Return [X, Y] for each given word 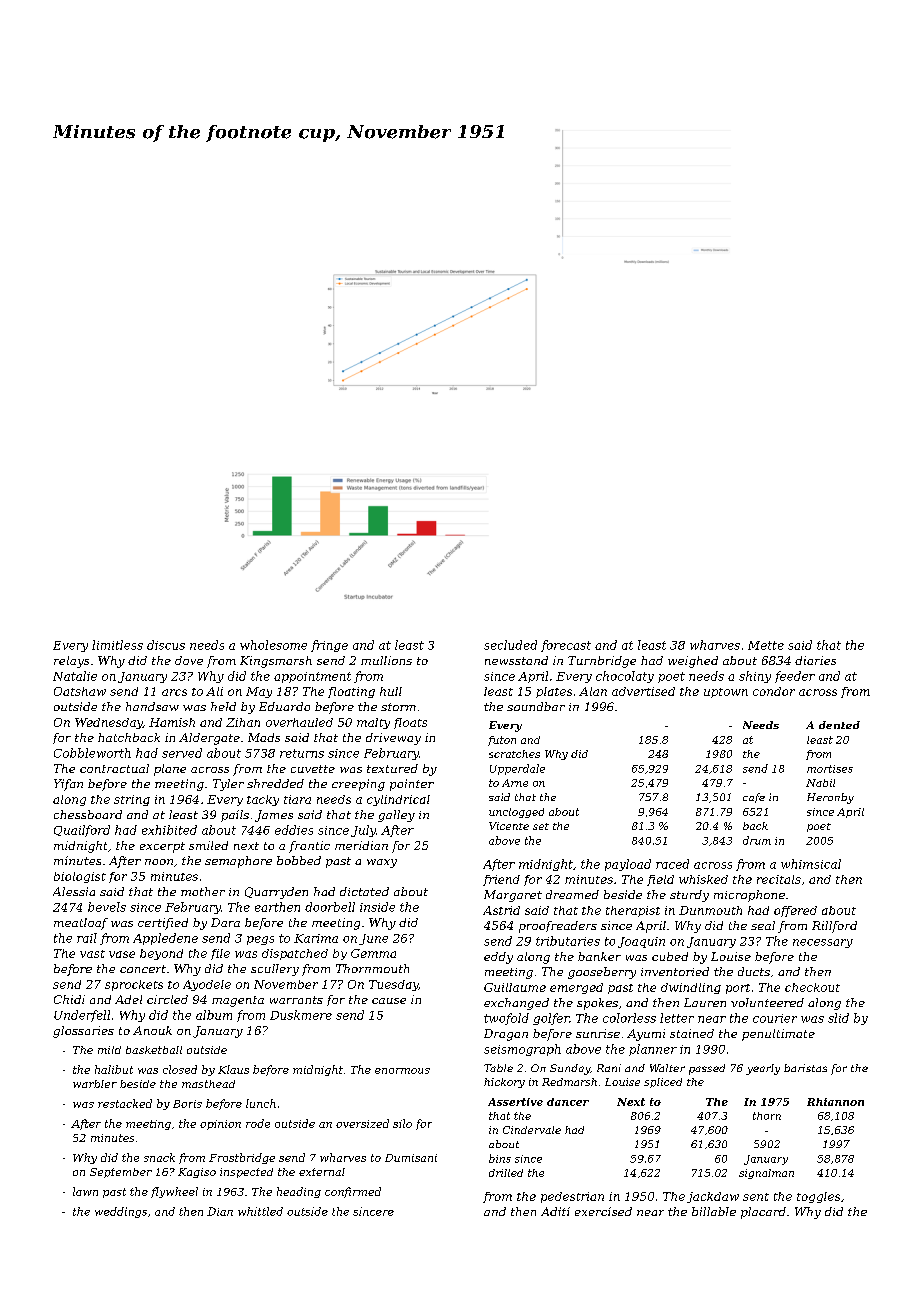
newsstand [516, 660]
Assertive [515, 1102]
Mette [766, 645]
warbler [95, 1084]
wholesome [273, 645]
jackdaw [713, 1197]
